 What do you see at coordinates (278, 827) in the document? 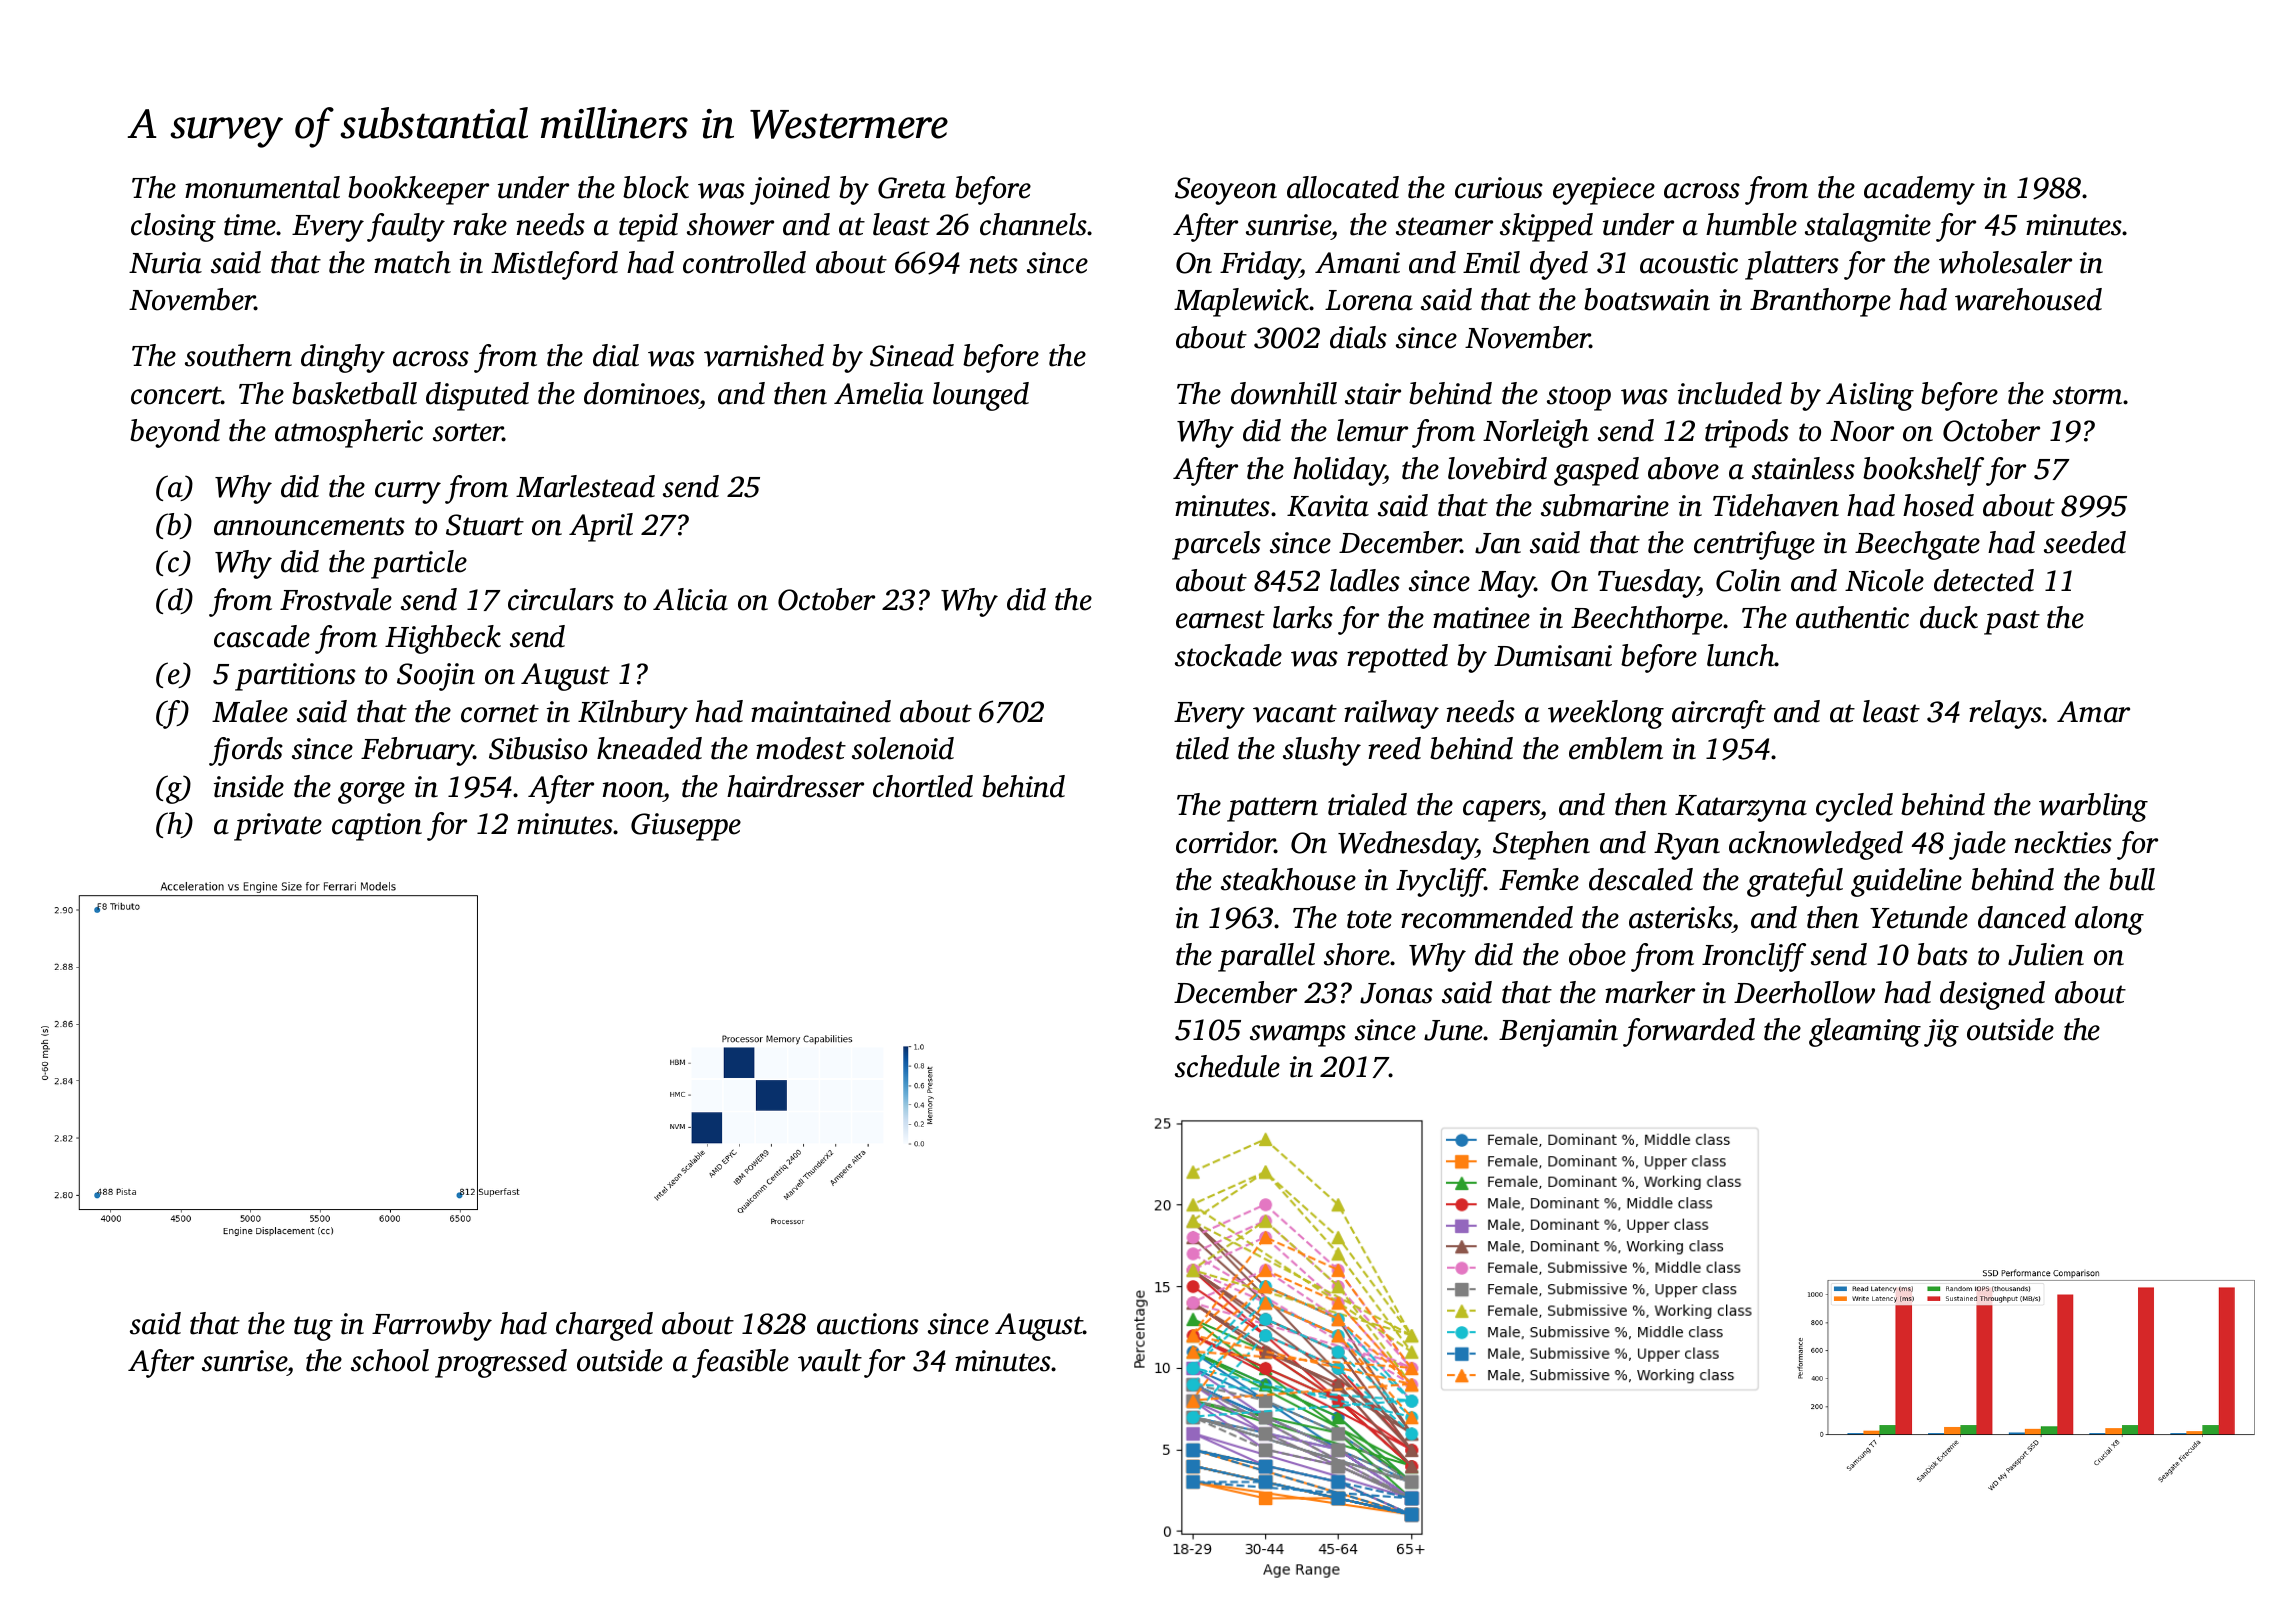
I see `private` at bounding box center [278, 827].
